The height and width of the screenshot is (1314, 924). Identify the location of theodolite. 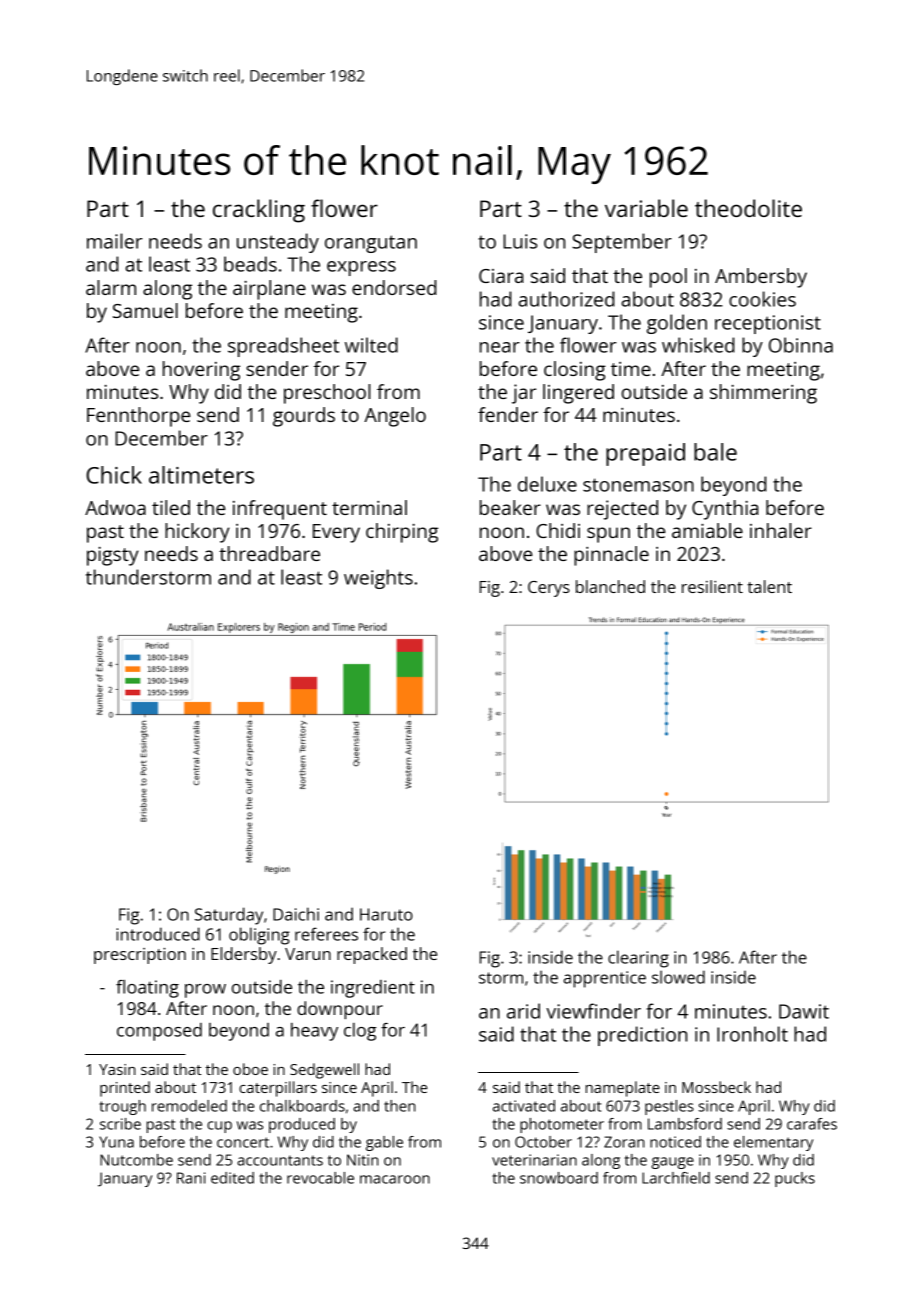
(748, 208).
